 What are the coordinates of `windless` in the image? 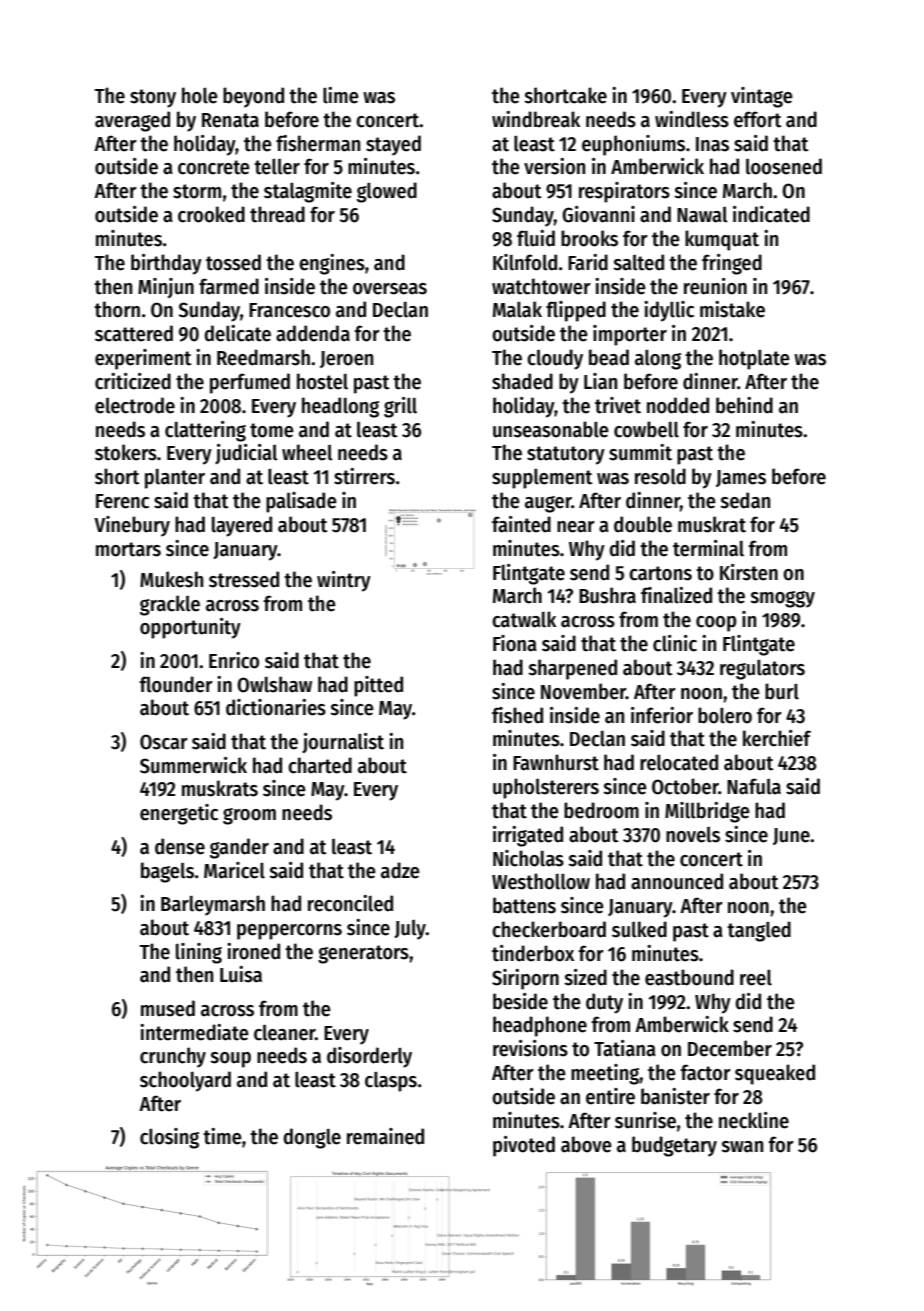 It's located at (692, 119).
